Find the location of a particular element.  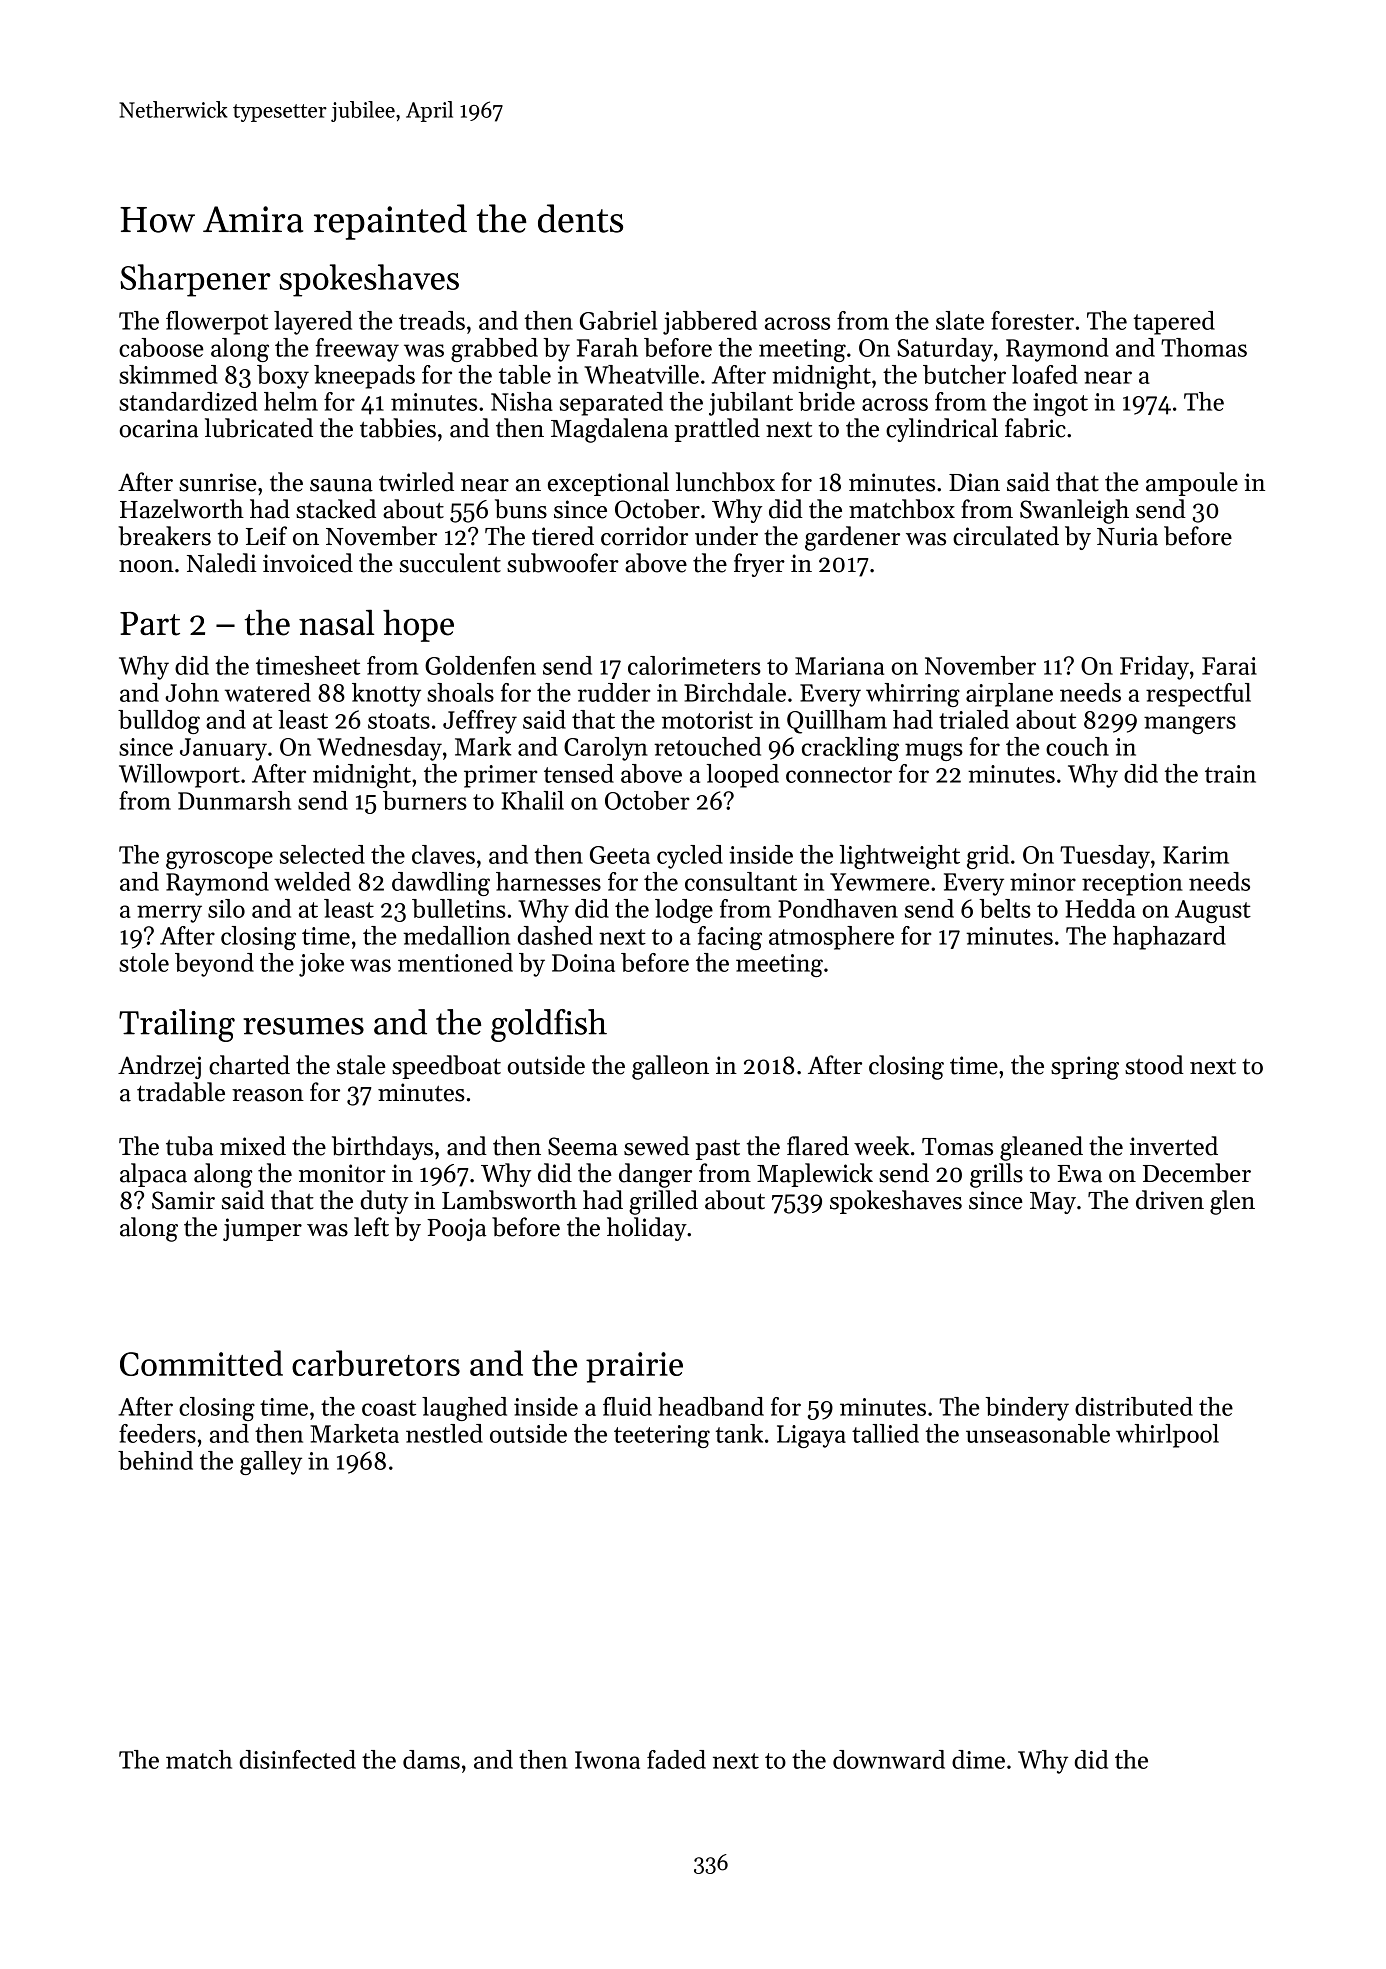

calorimeters is located at coordinates (694, 665).
